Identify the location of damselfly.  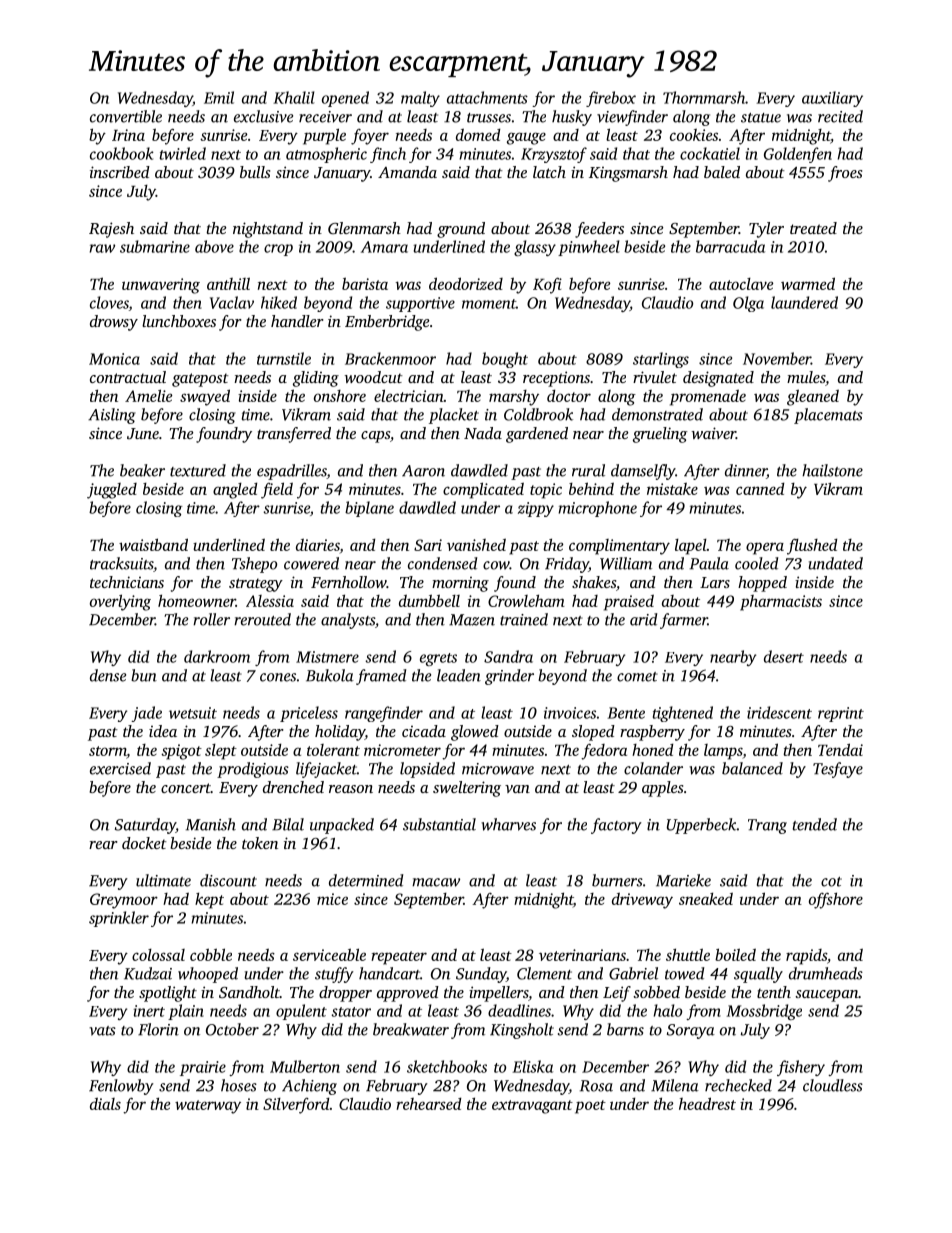
(643, 472).
